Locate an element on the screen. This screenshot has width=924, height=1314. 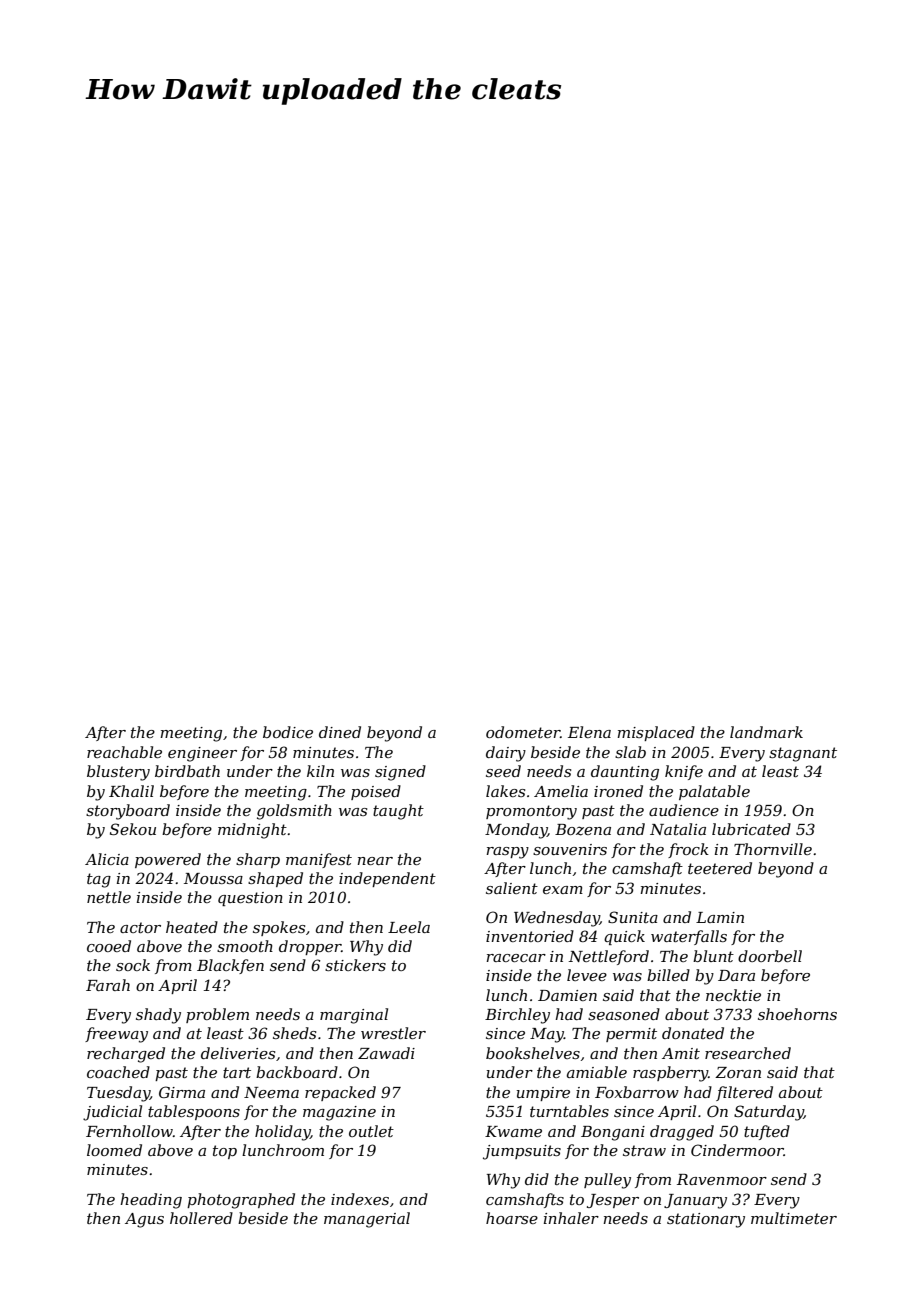
heading is located at coordinates (151, 1201).
